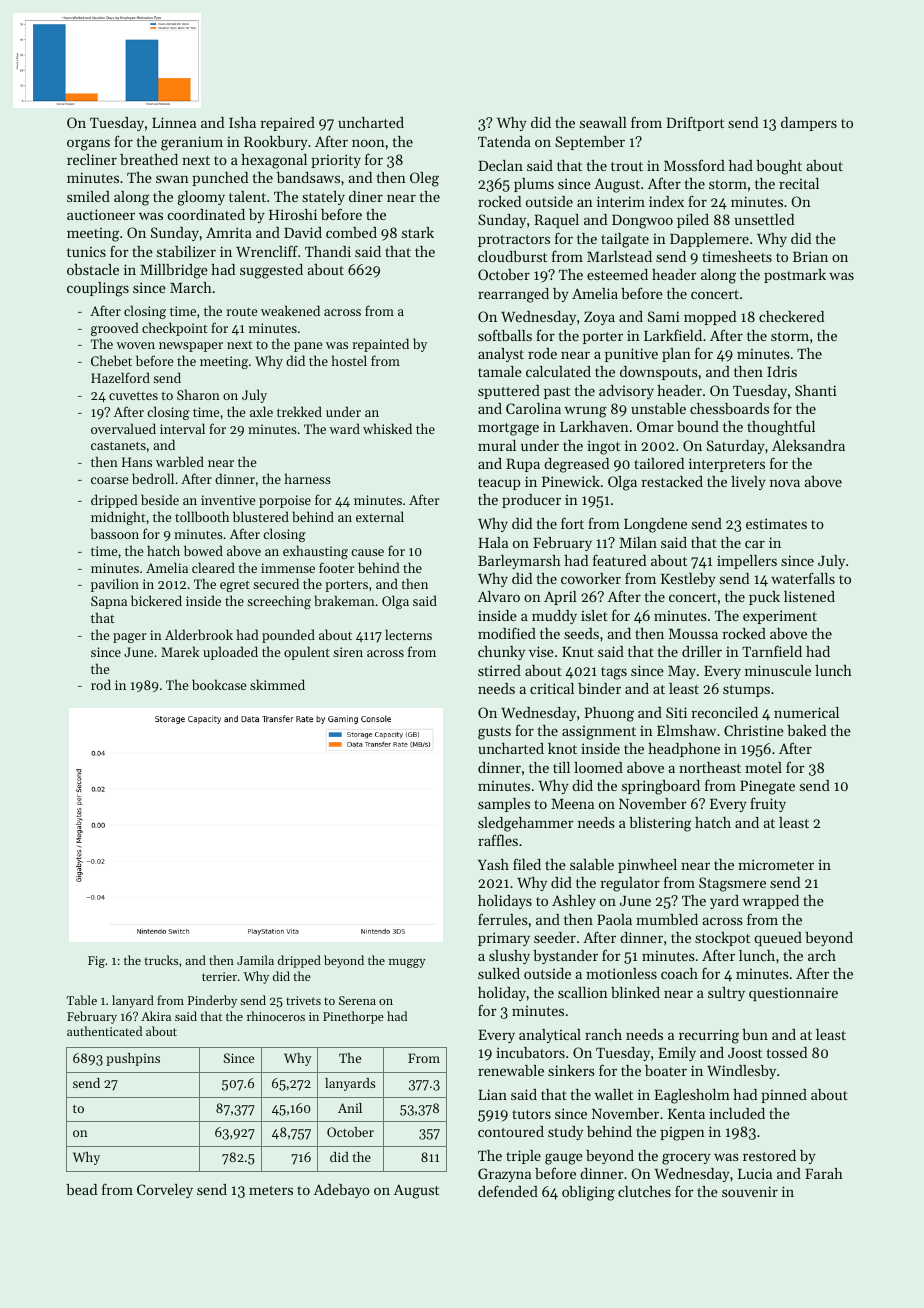  Describe the element at coordinates (779, 167) in the image. I see `bought` at that location.
